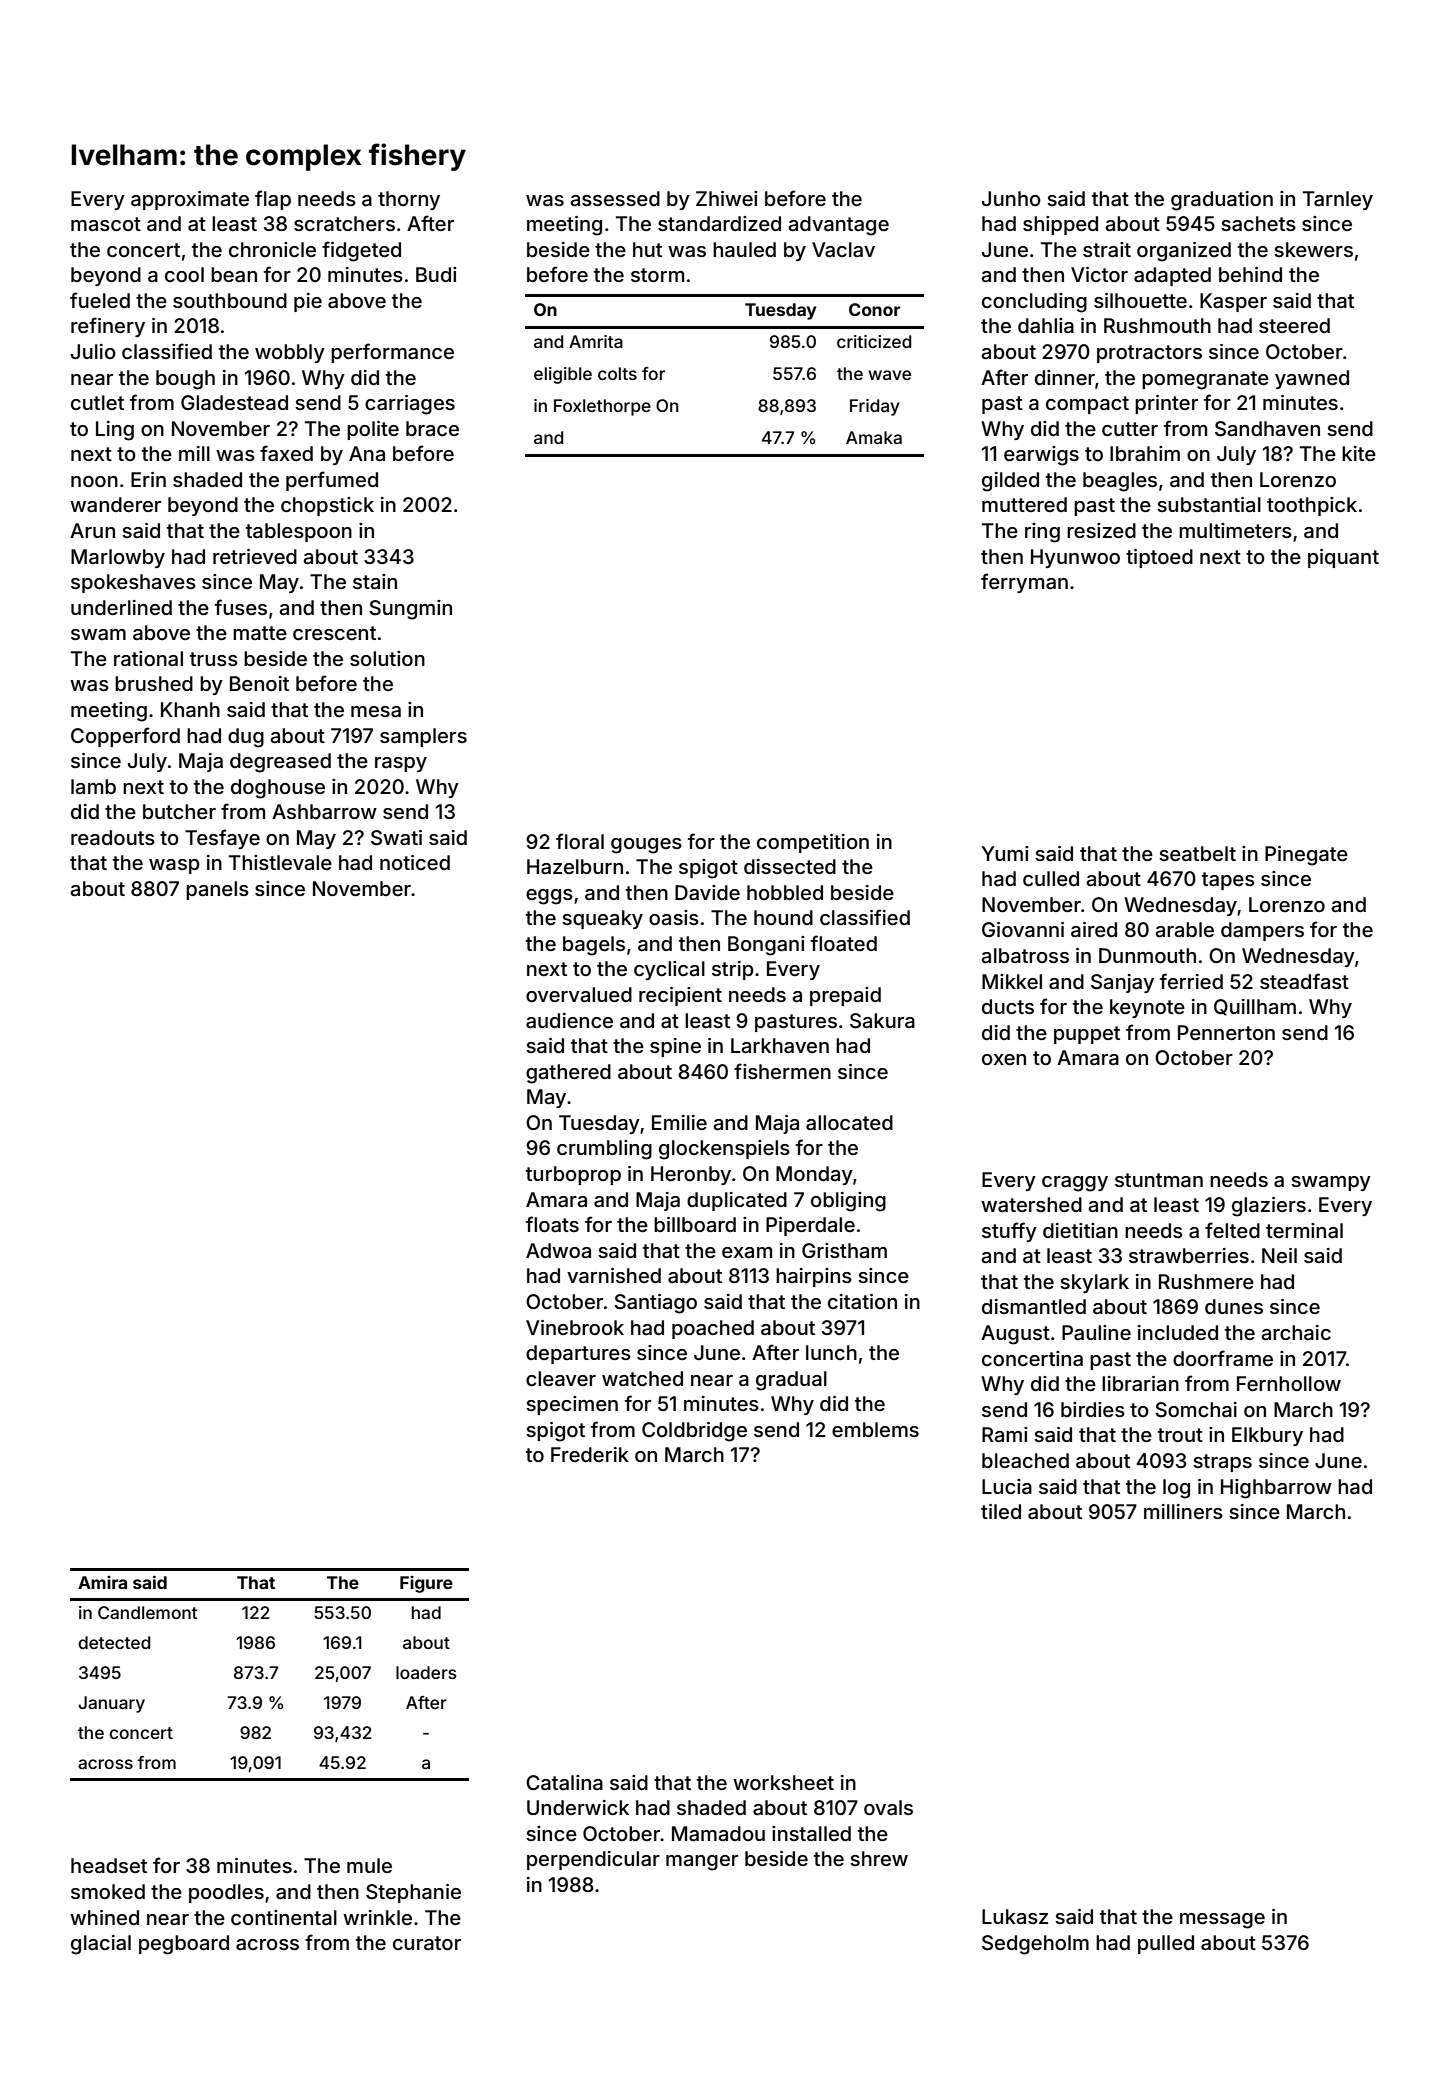 The image size is (1450, 2100). I want to click on Catalina, so click(564, 1782).
